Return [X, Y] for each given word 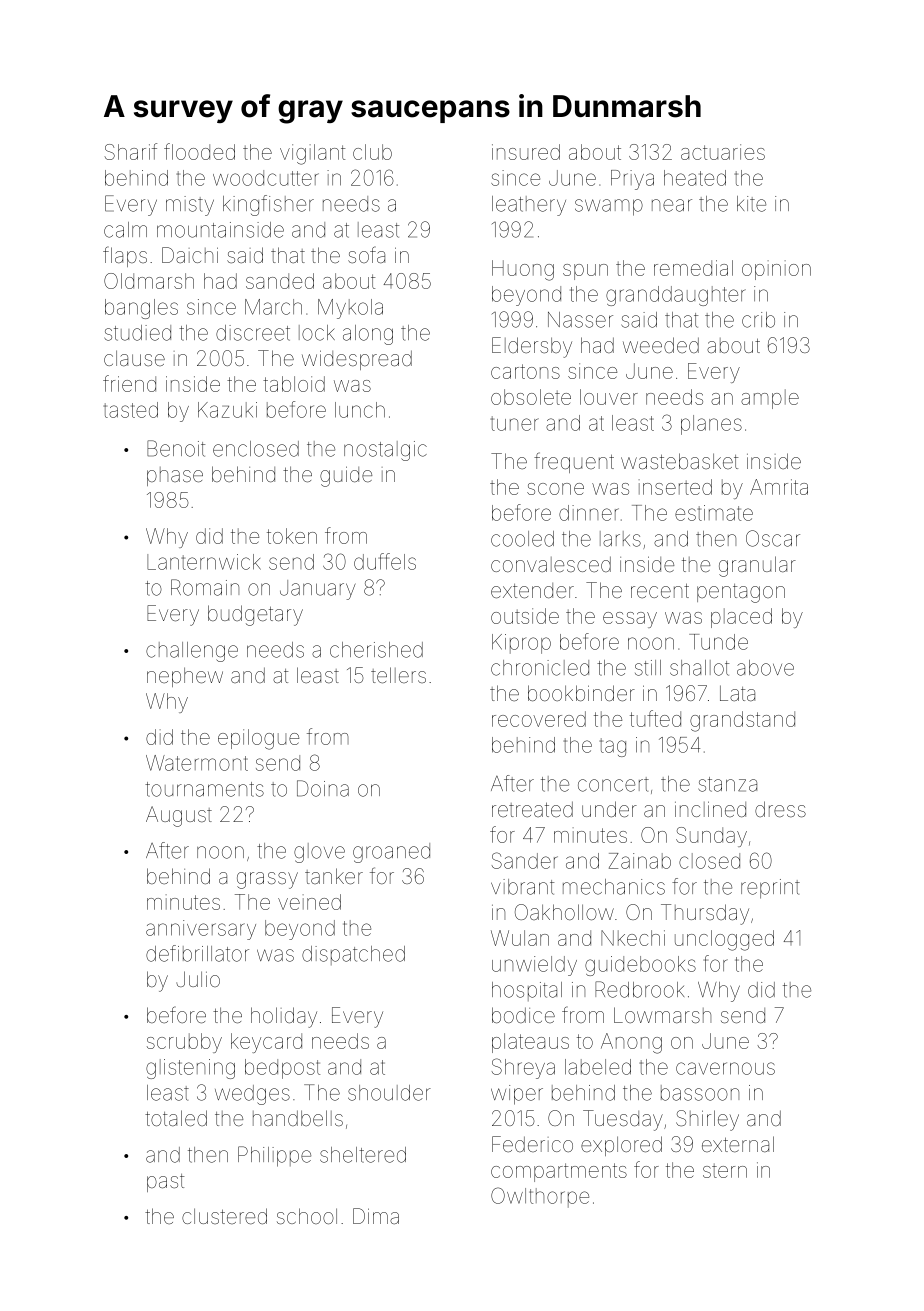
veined [309, 902]
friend [129, 383]
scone [555, 489]
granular [757, 566]
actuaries [723, 152]
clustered [224, 1216]
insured [526, 152]
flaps [125, 256]
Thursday [705, 914]
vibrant [522, 887]
